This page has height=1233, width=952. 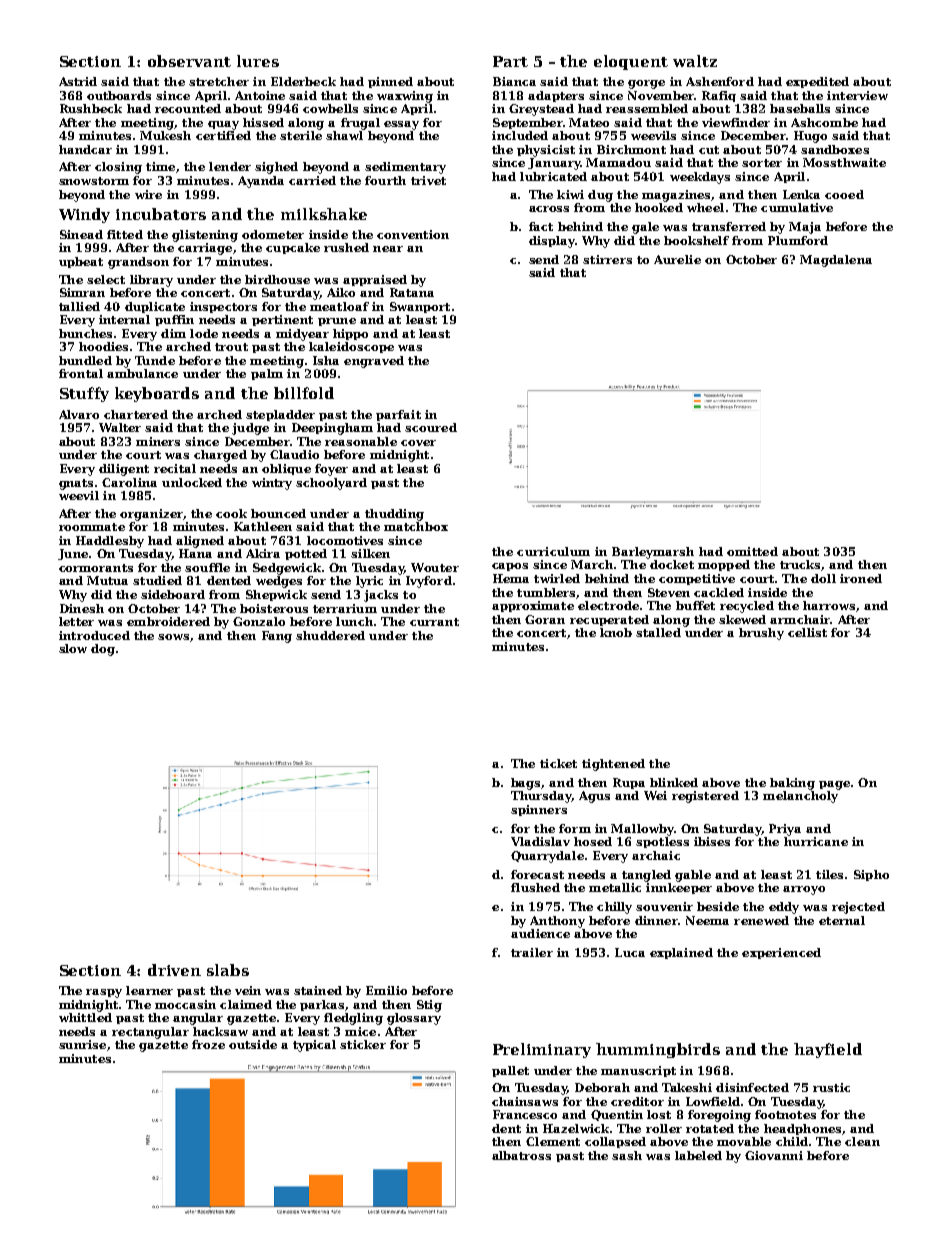 I want to click on Kathleen, so click(x=263, y=526).
